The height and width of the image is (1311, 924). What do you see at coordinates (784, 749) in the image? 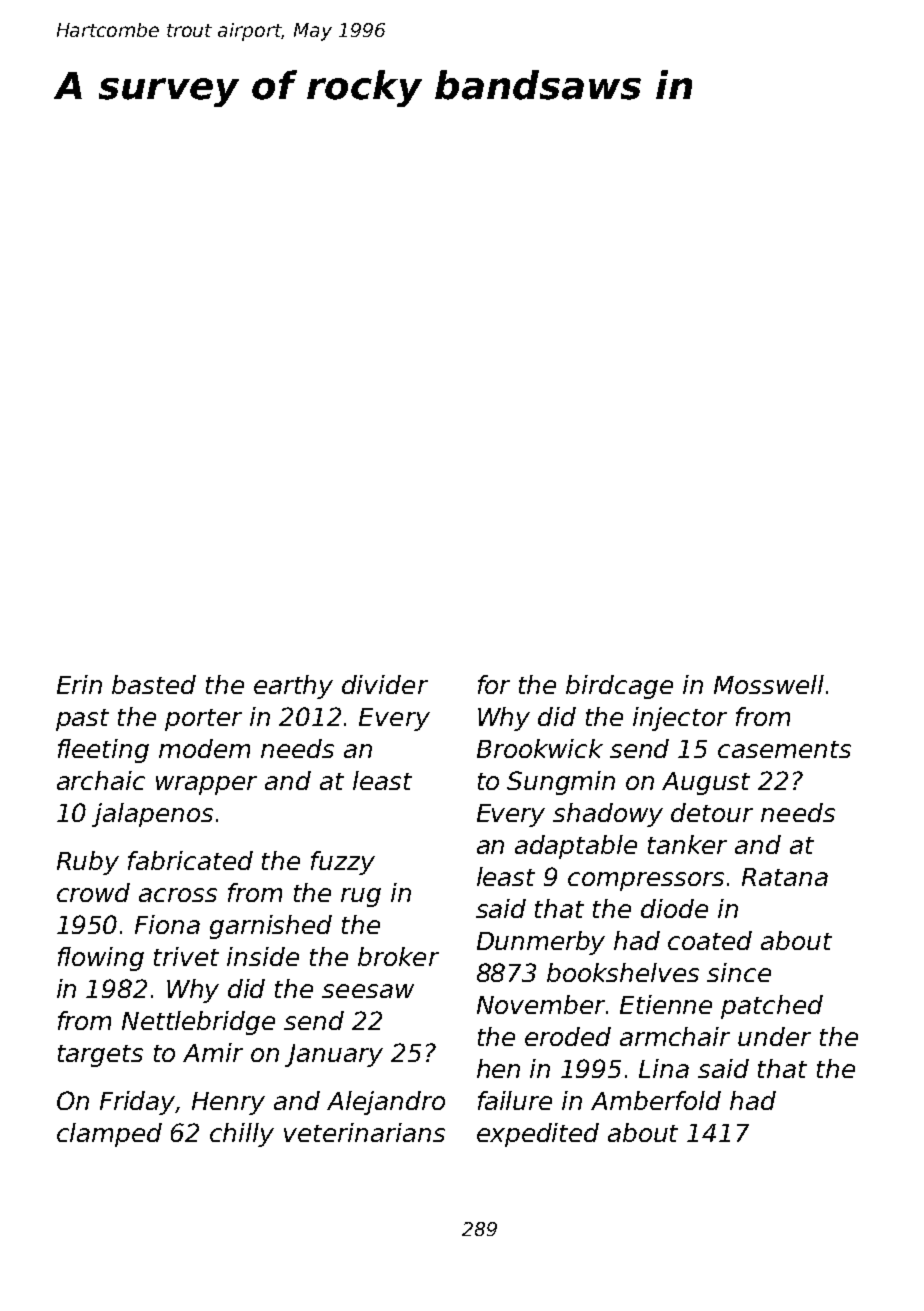
I see `casements` at bounding box center [784, 749].
